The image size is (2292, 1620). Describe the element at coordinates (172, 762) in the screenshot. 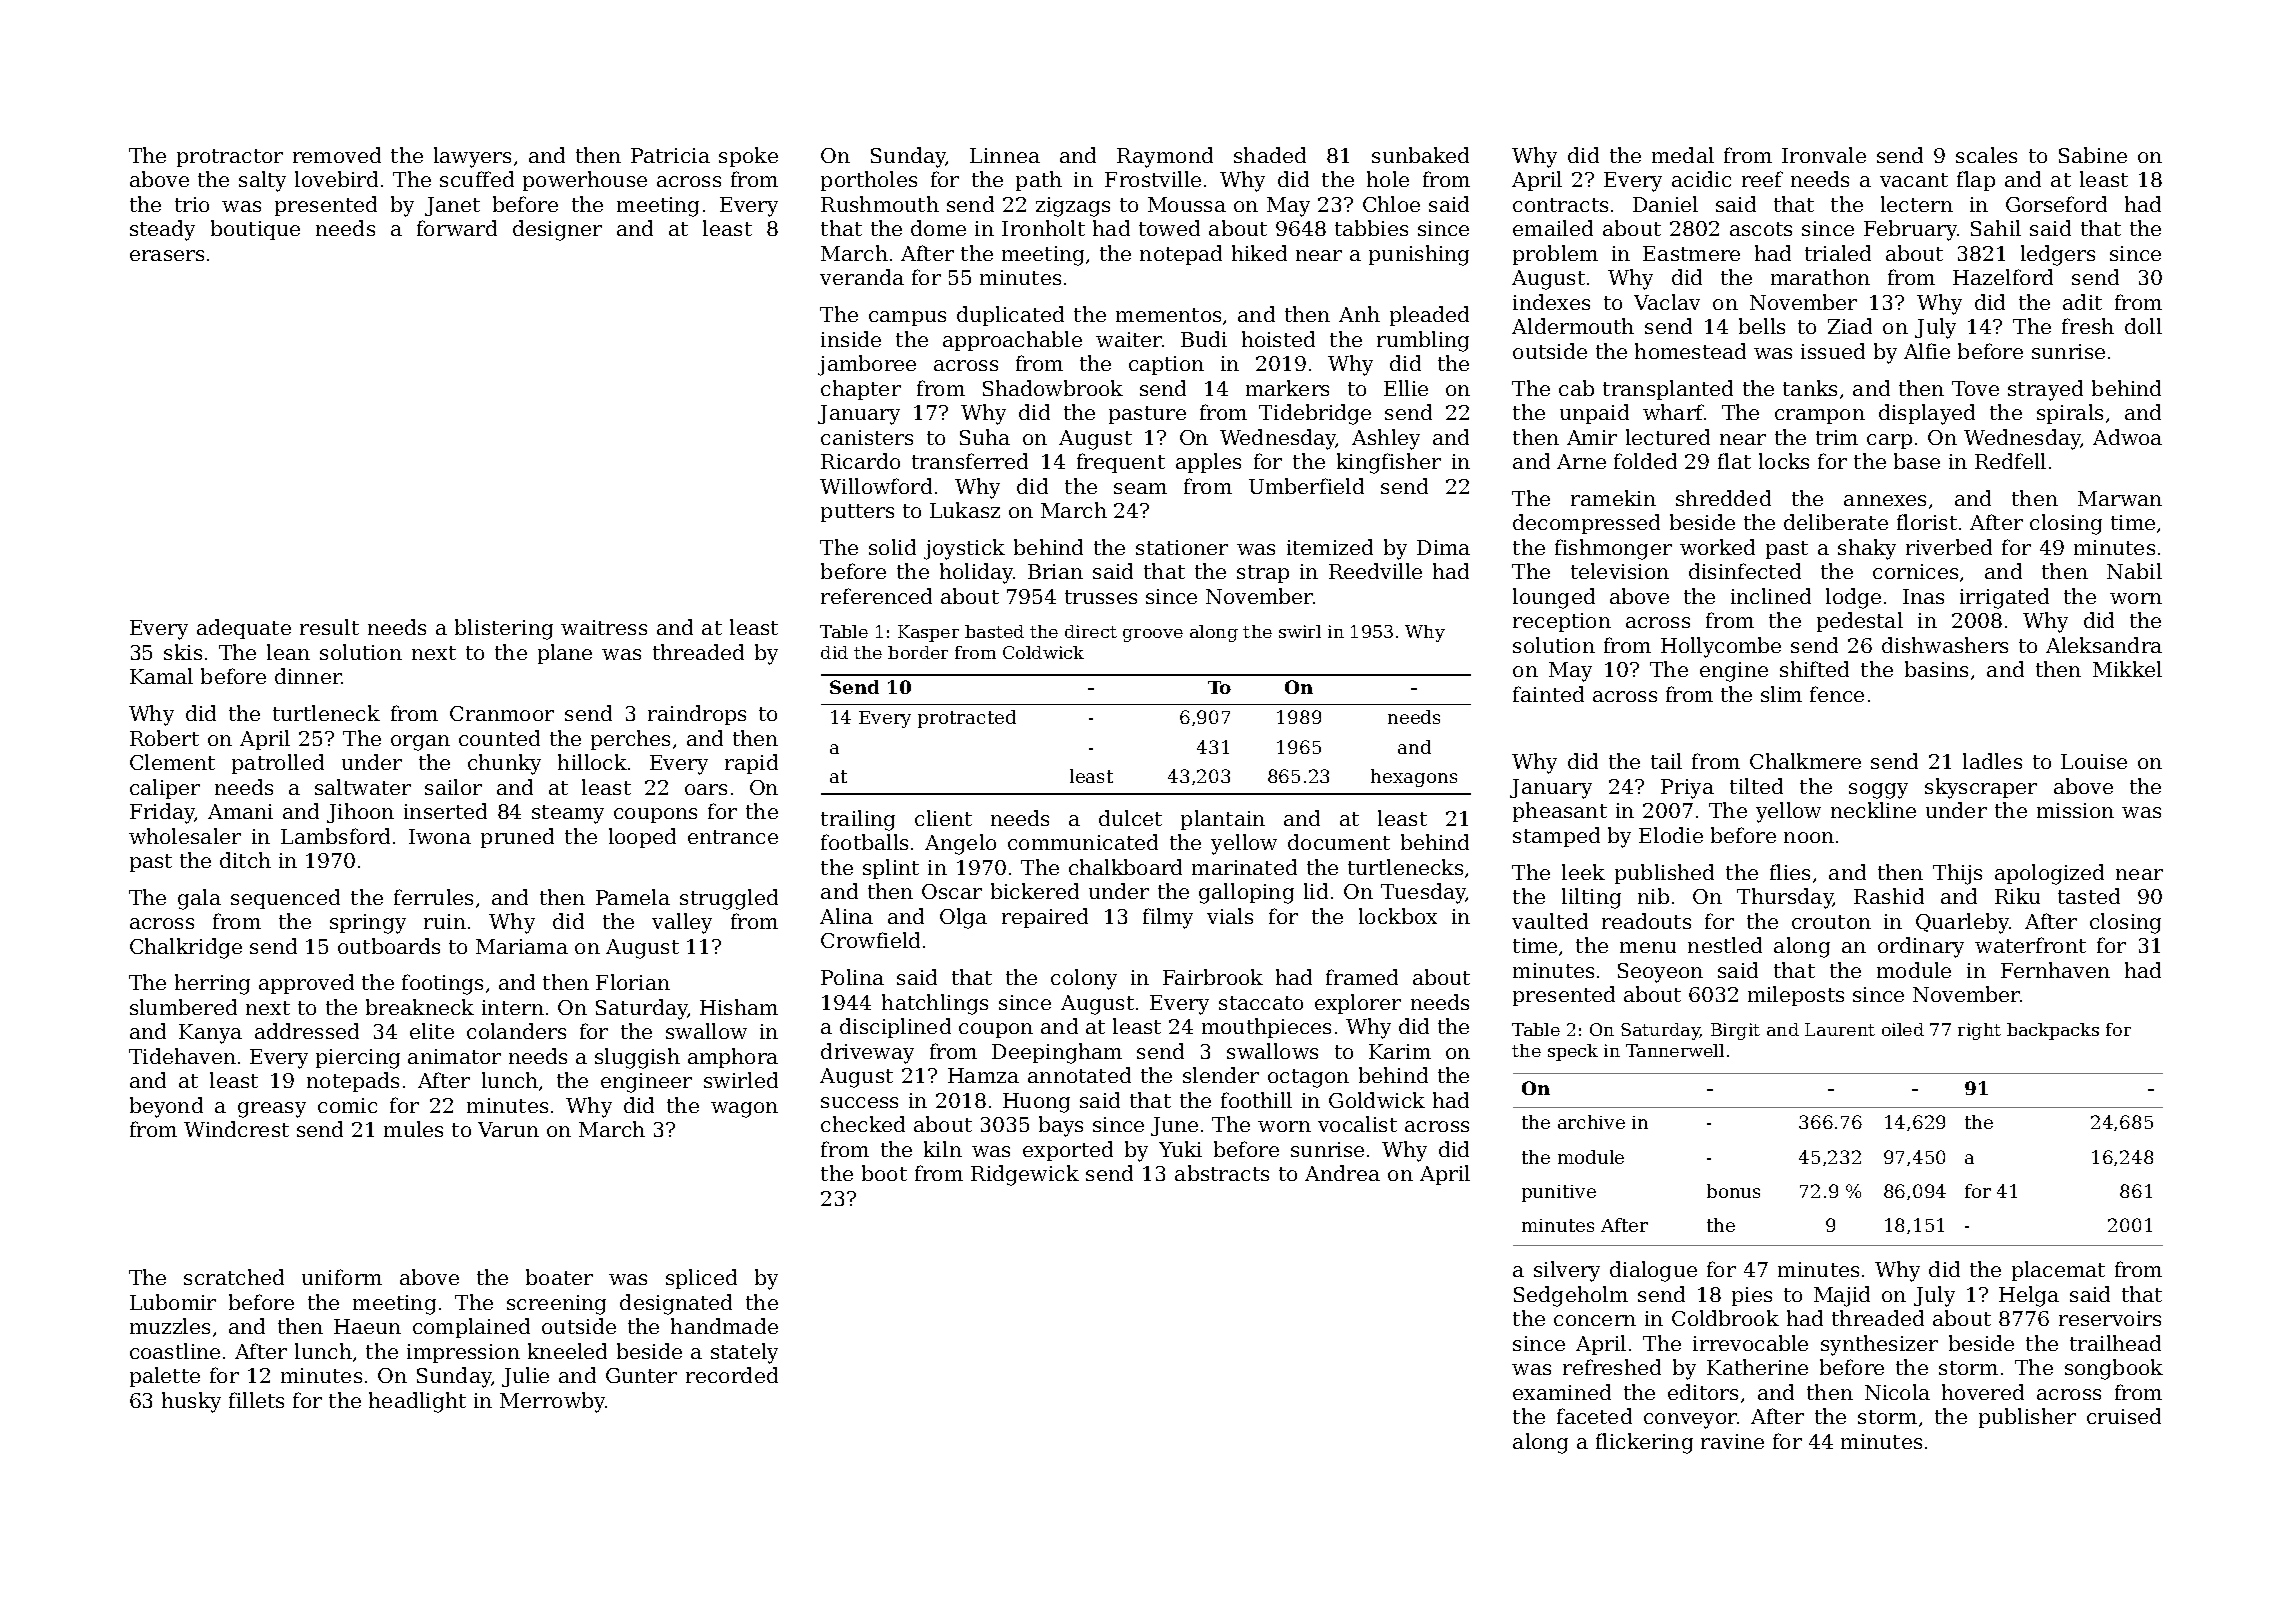

I see `Clement` at that location.
